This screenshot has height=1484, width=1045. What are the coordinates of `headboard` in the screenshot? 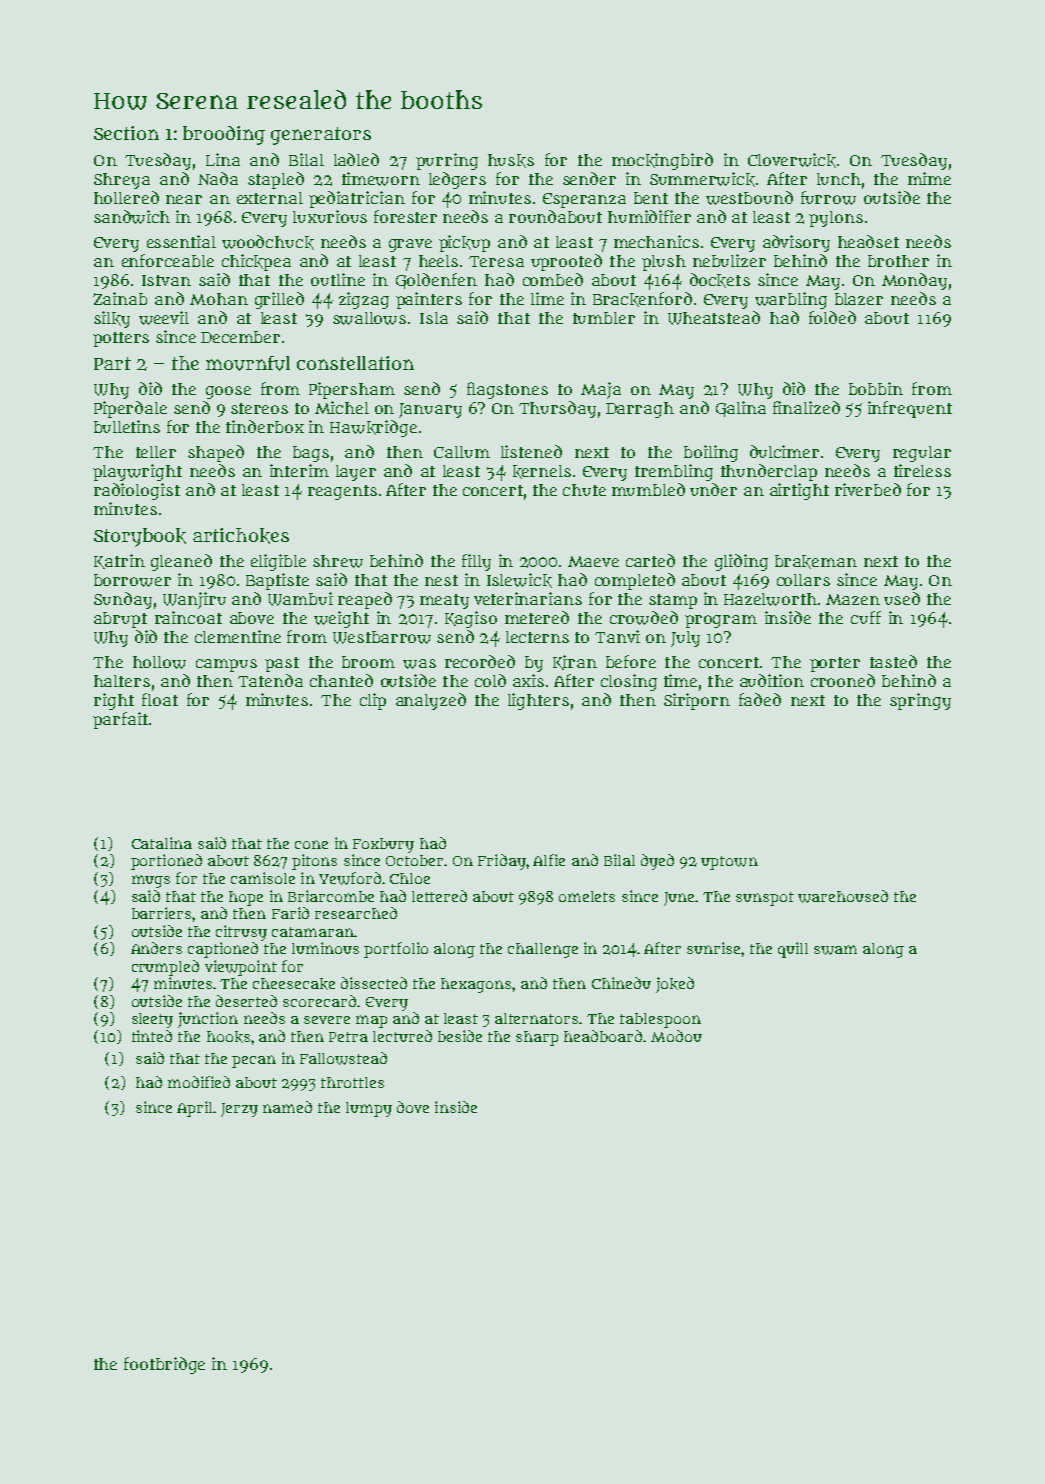 It's located at (603, 1036).
